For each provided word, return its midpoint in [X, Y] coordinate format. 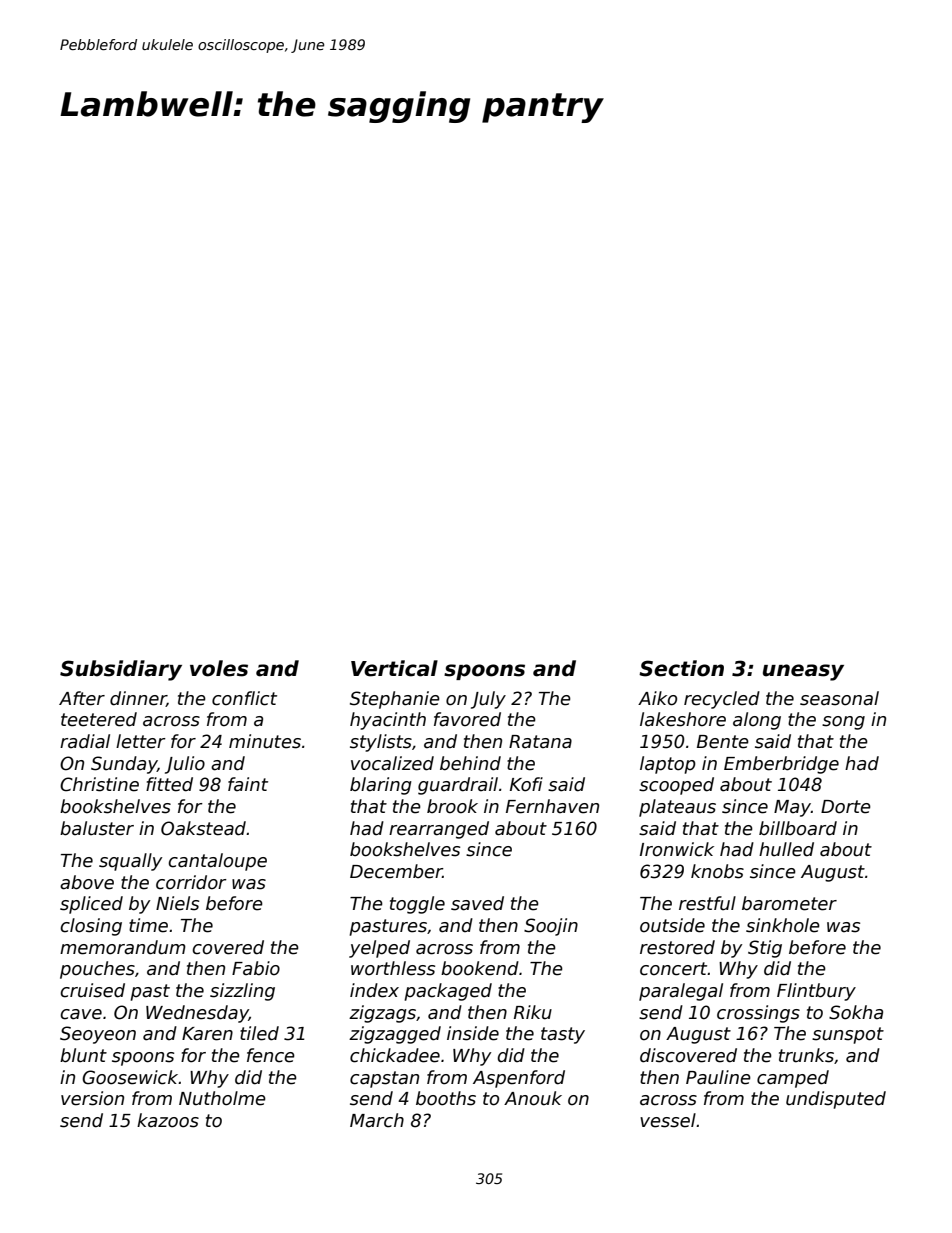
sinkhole [783, 925]
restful [707, 903]
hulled [786, 849]
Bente [723, 742]
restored [677, 947]
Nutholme [222, 1098]
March [377, 1120]
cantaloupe [217, 862]
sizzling [242, 992]
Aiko [657, 698]
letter [141, 741]
